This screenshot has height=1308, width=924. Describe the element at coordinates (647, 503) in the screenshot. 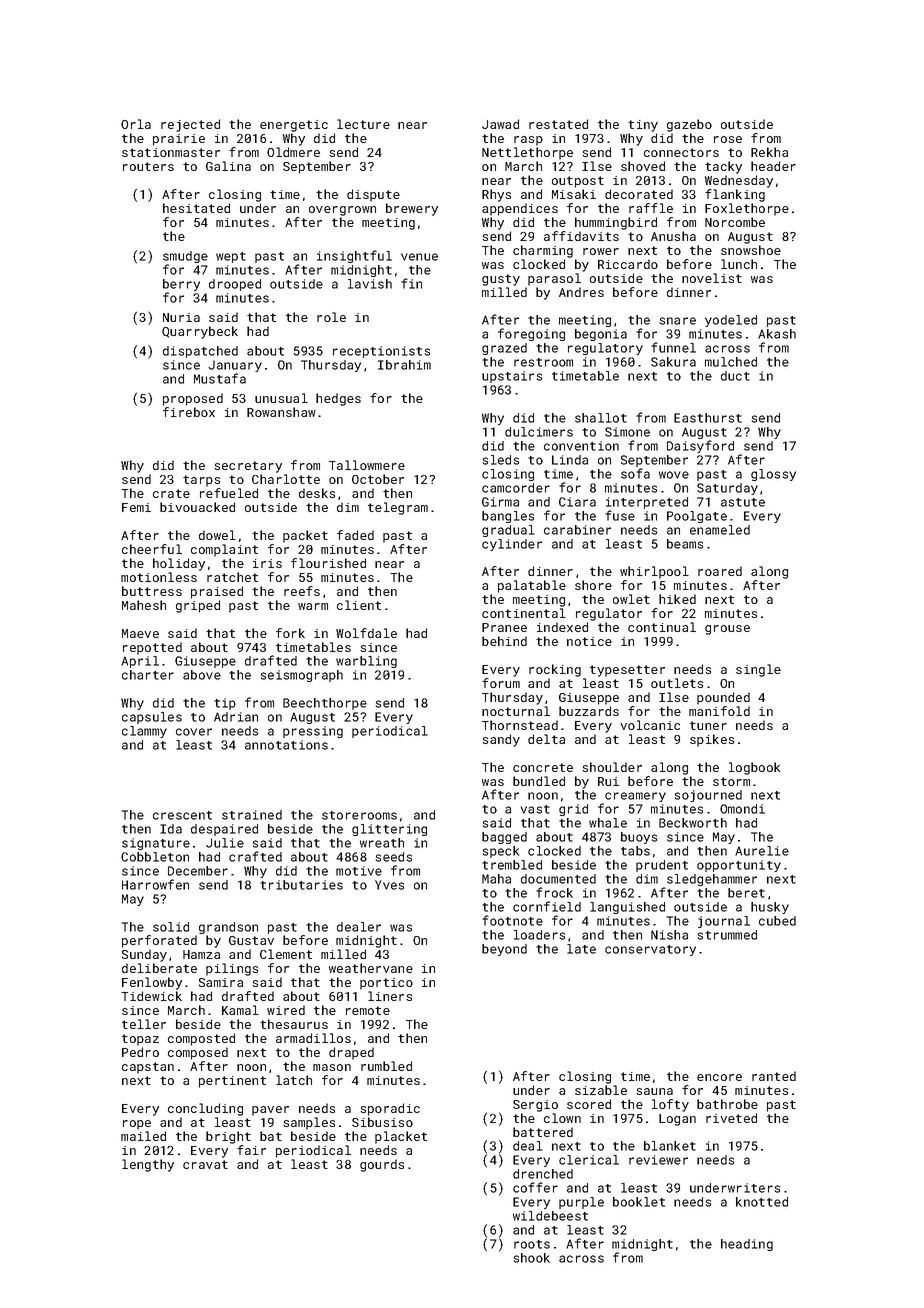

I see `interpreted` at that location.
